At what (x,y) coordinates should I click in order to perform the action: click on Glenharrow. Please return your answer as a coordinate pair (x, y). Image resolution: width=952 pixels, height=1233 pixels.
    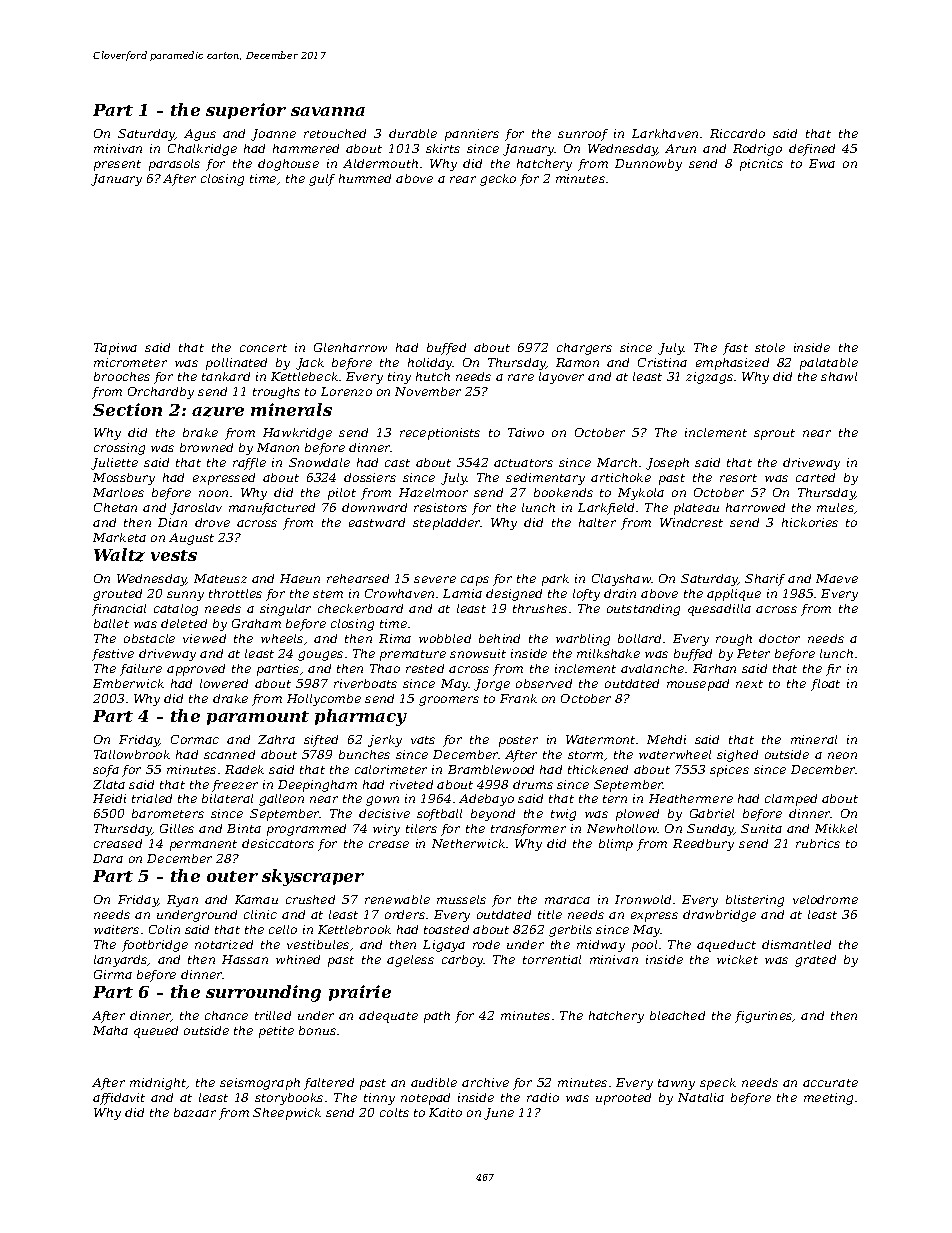
    Looking at the image, I should click on (350, 347).
